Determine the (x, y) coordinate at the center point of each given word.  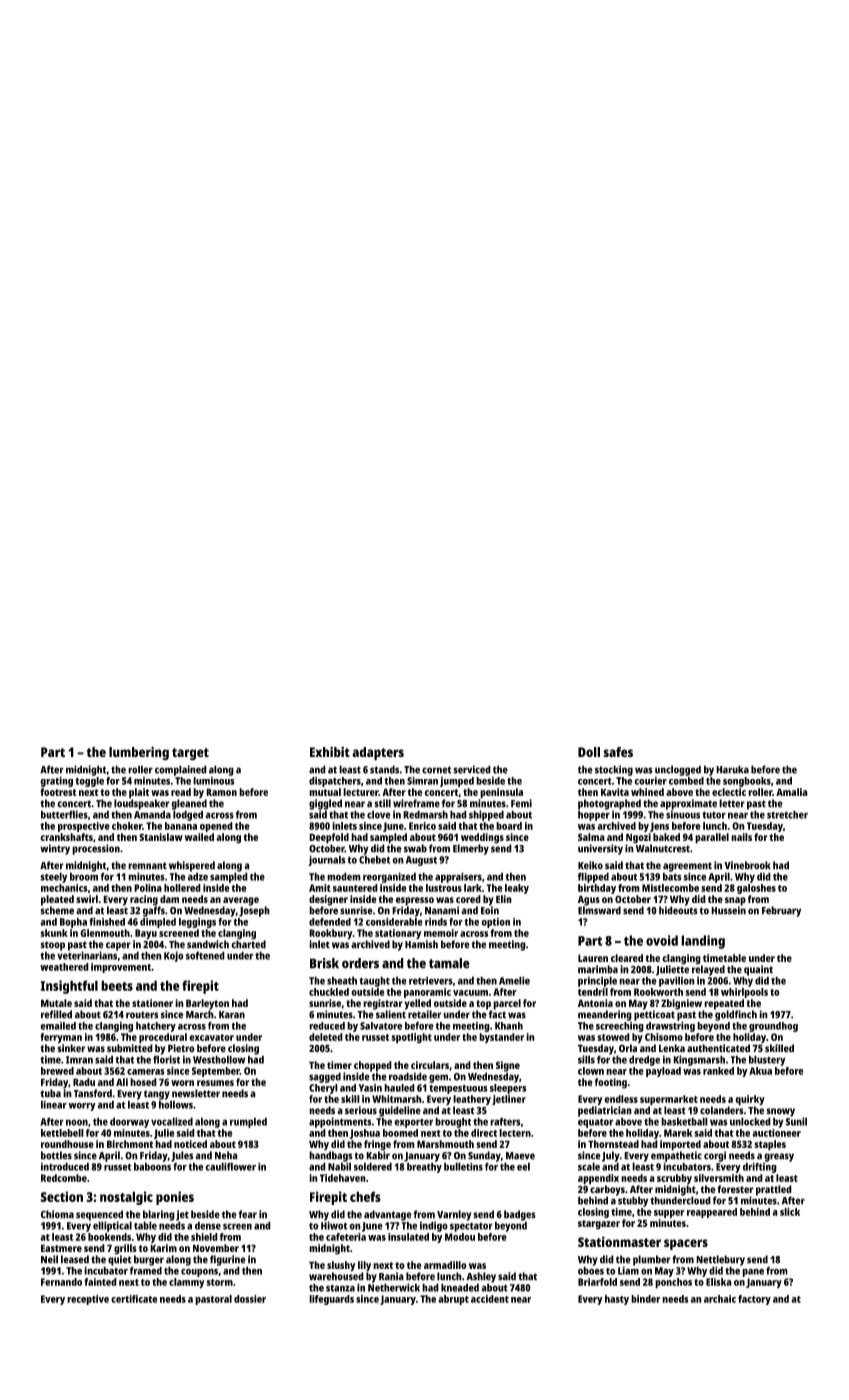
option (495, 923)
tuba (50, 1093)
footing (611, 1083)
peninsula (501, 793)
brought (453, 1122)
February (781, 911)
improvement (121, 968)
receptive (88, 1300)
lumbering (139, 753)
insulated (408, 1237)
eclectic (729, 792)
